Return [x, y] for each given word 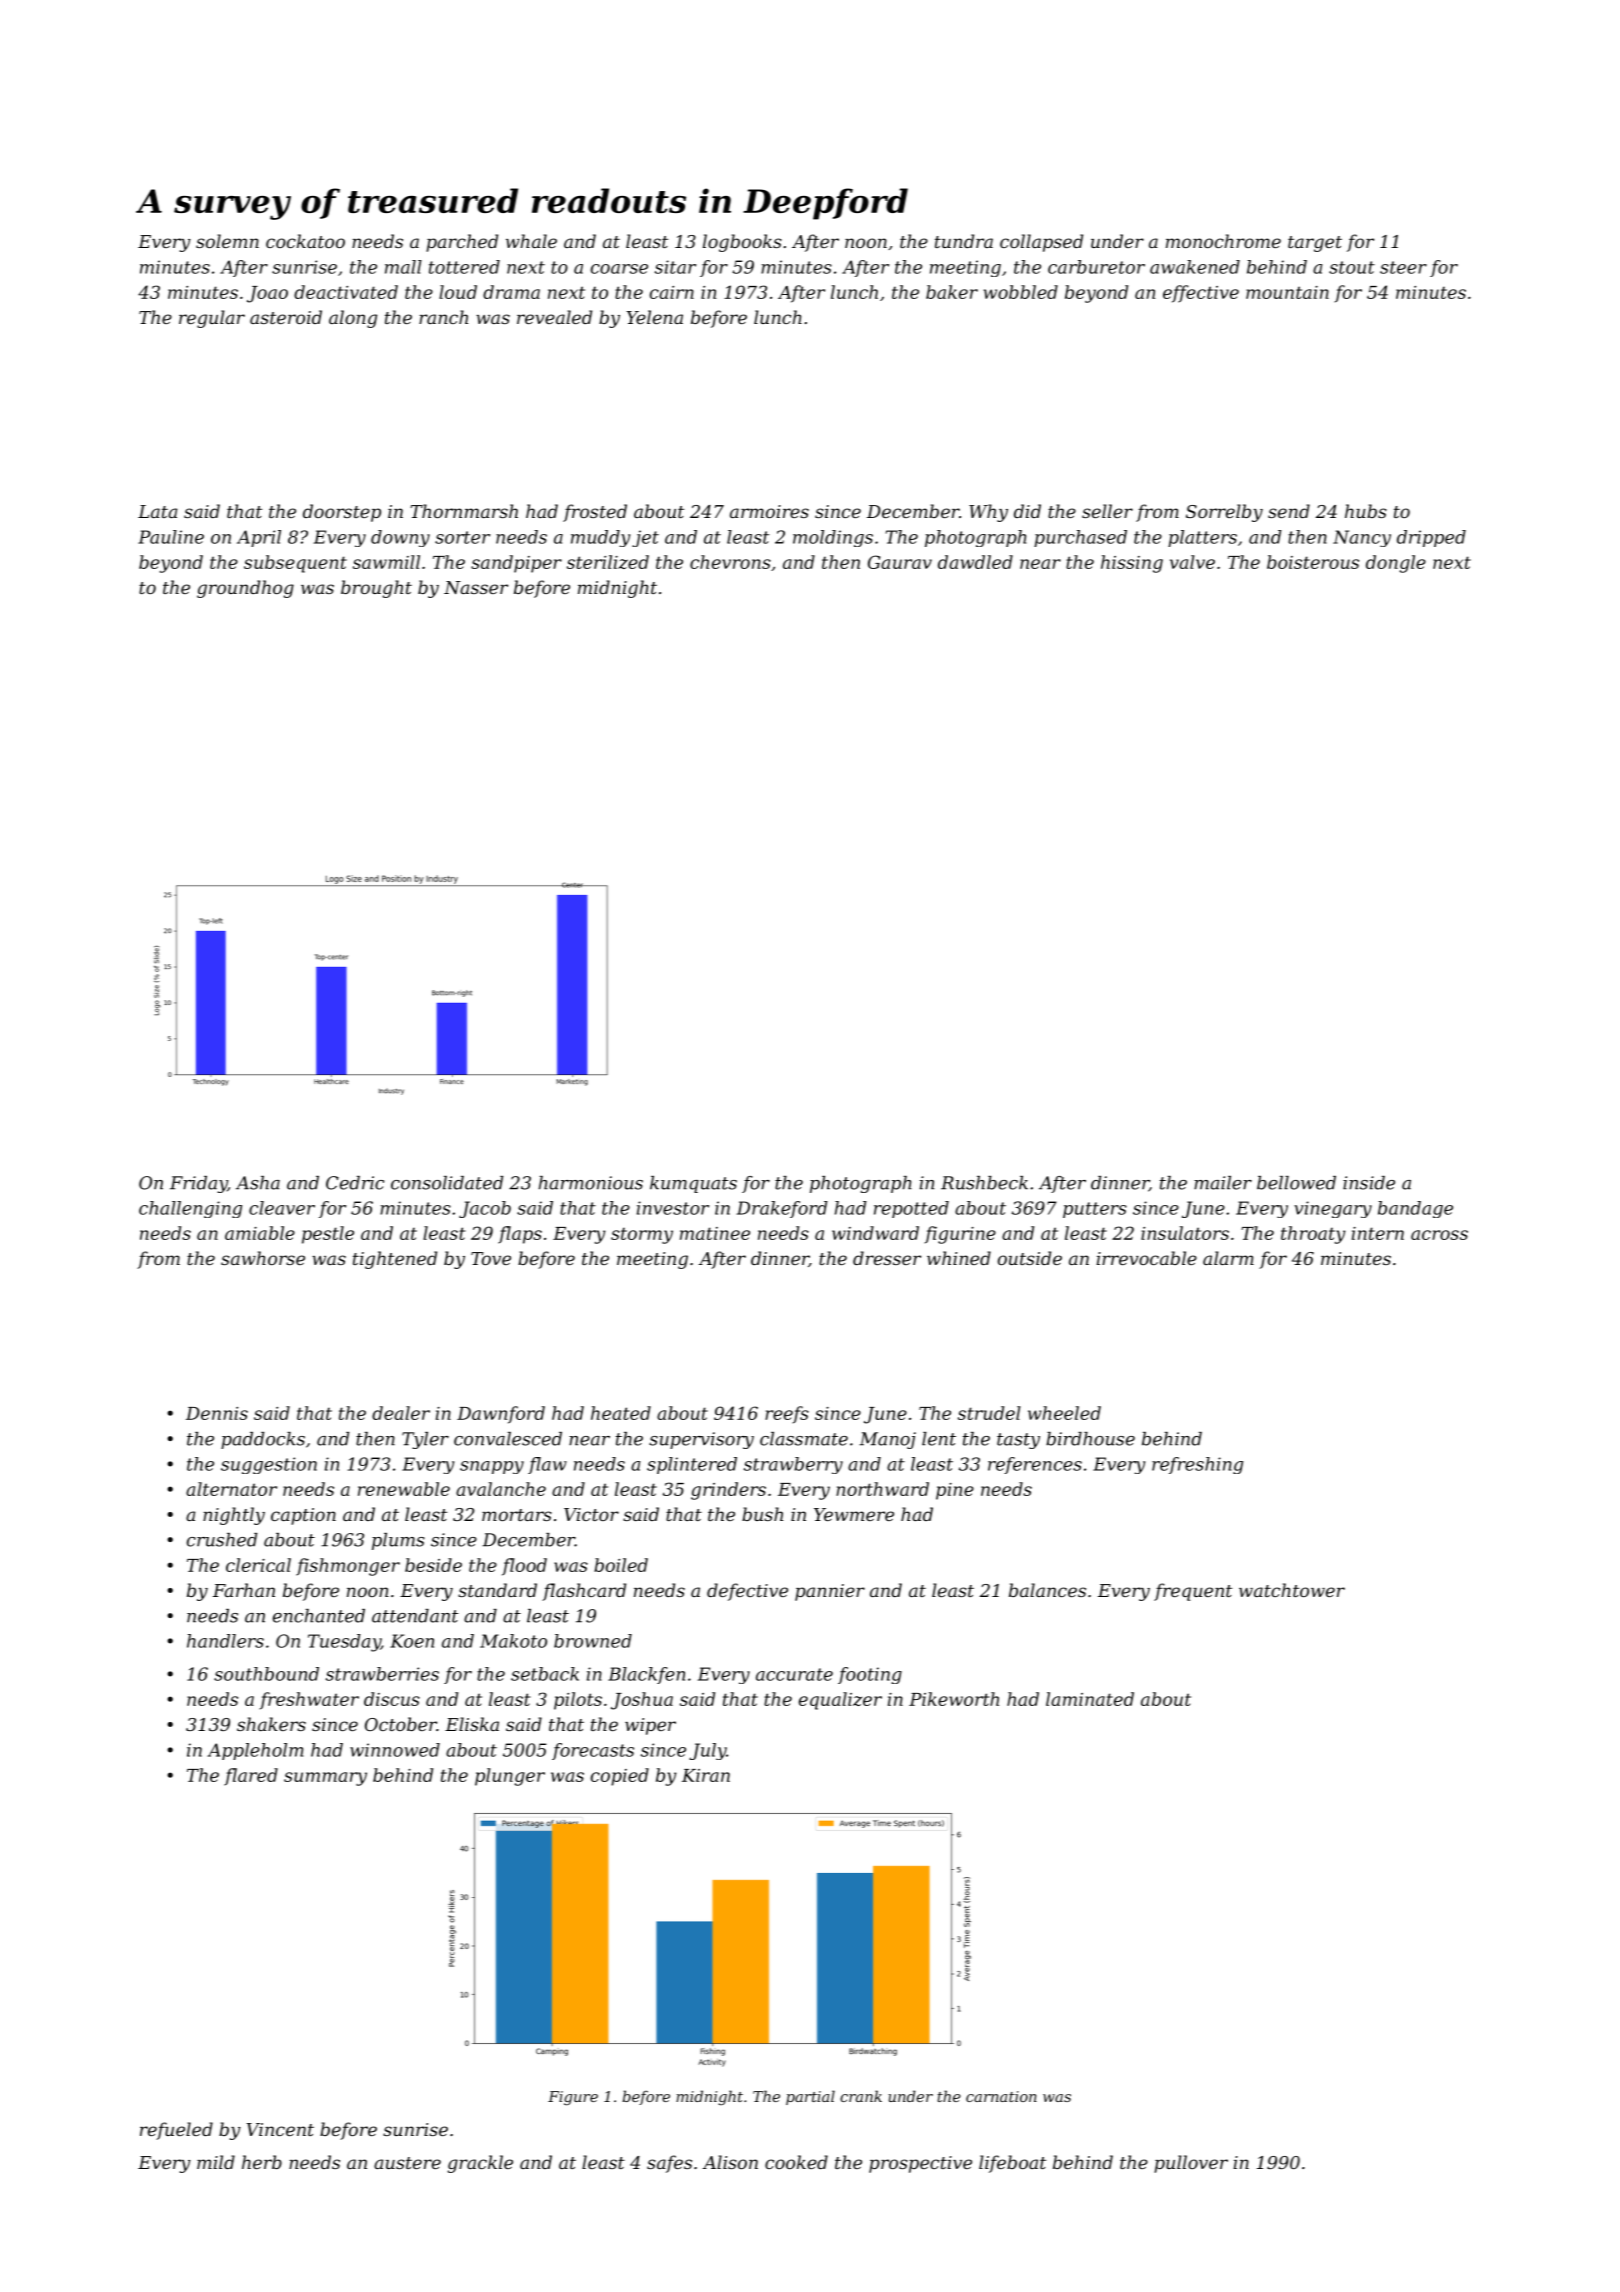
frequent [1193, 1592]
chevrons [730, 562]
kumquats [693, 1184]
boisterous [1313, 562]
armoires [769, 511]
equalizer [840, 1701]
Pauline [171, 537]
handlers [225, 1641]
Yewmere [854, 1514]
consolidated [447, 1183]
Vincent [280, 2129]
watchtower [1292, 1590]
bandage [1415, 1209]
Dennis [217, 1413]
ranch [443, 317]
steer [1403, 267]
